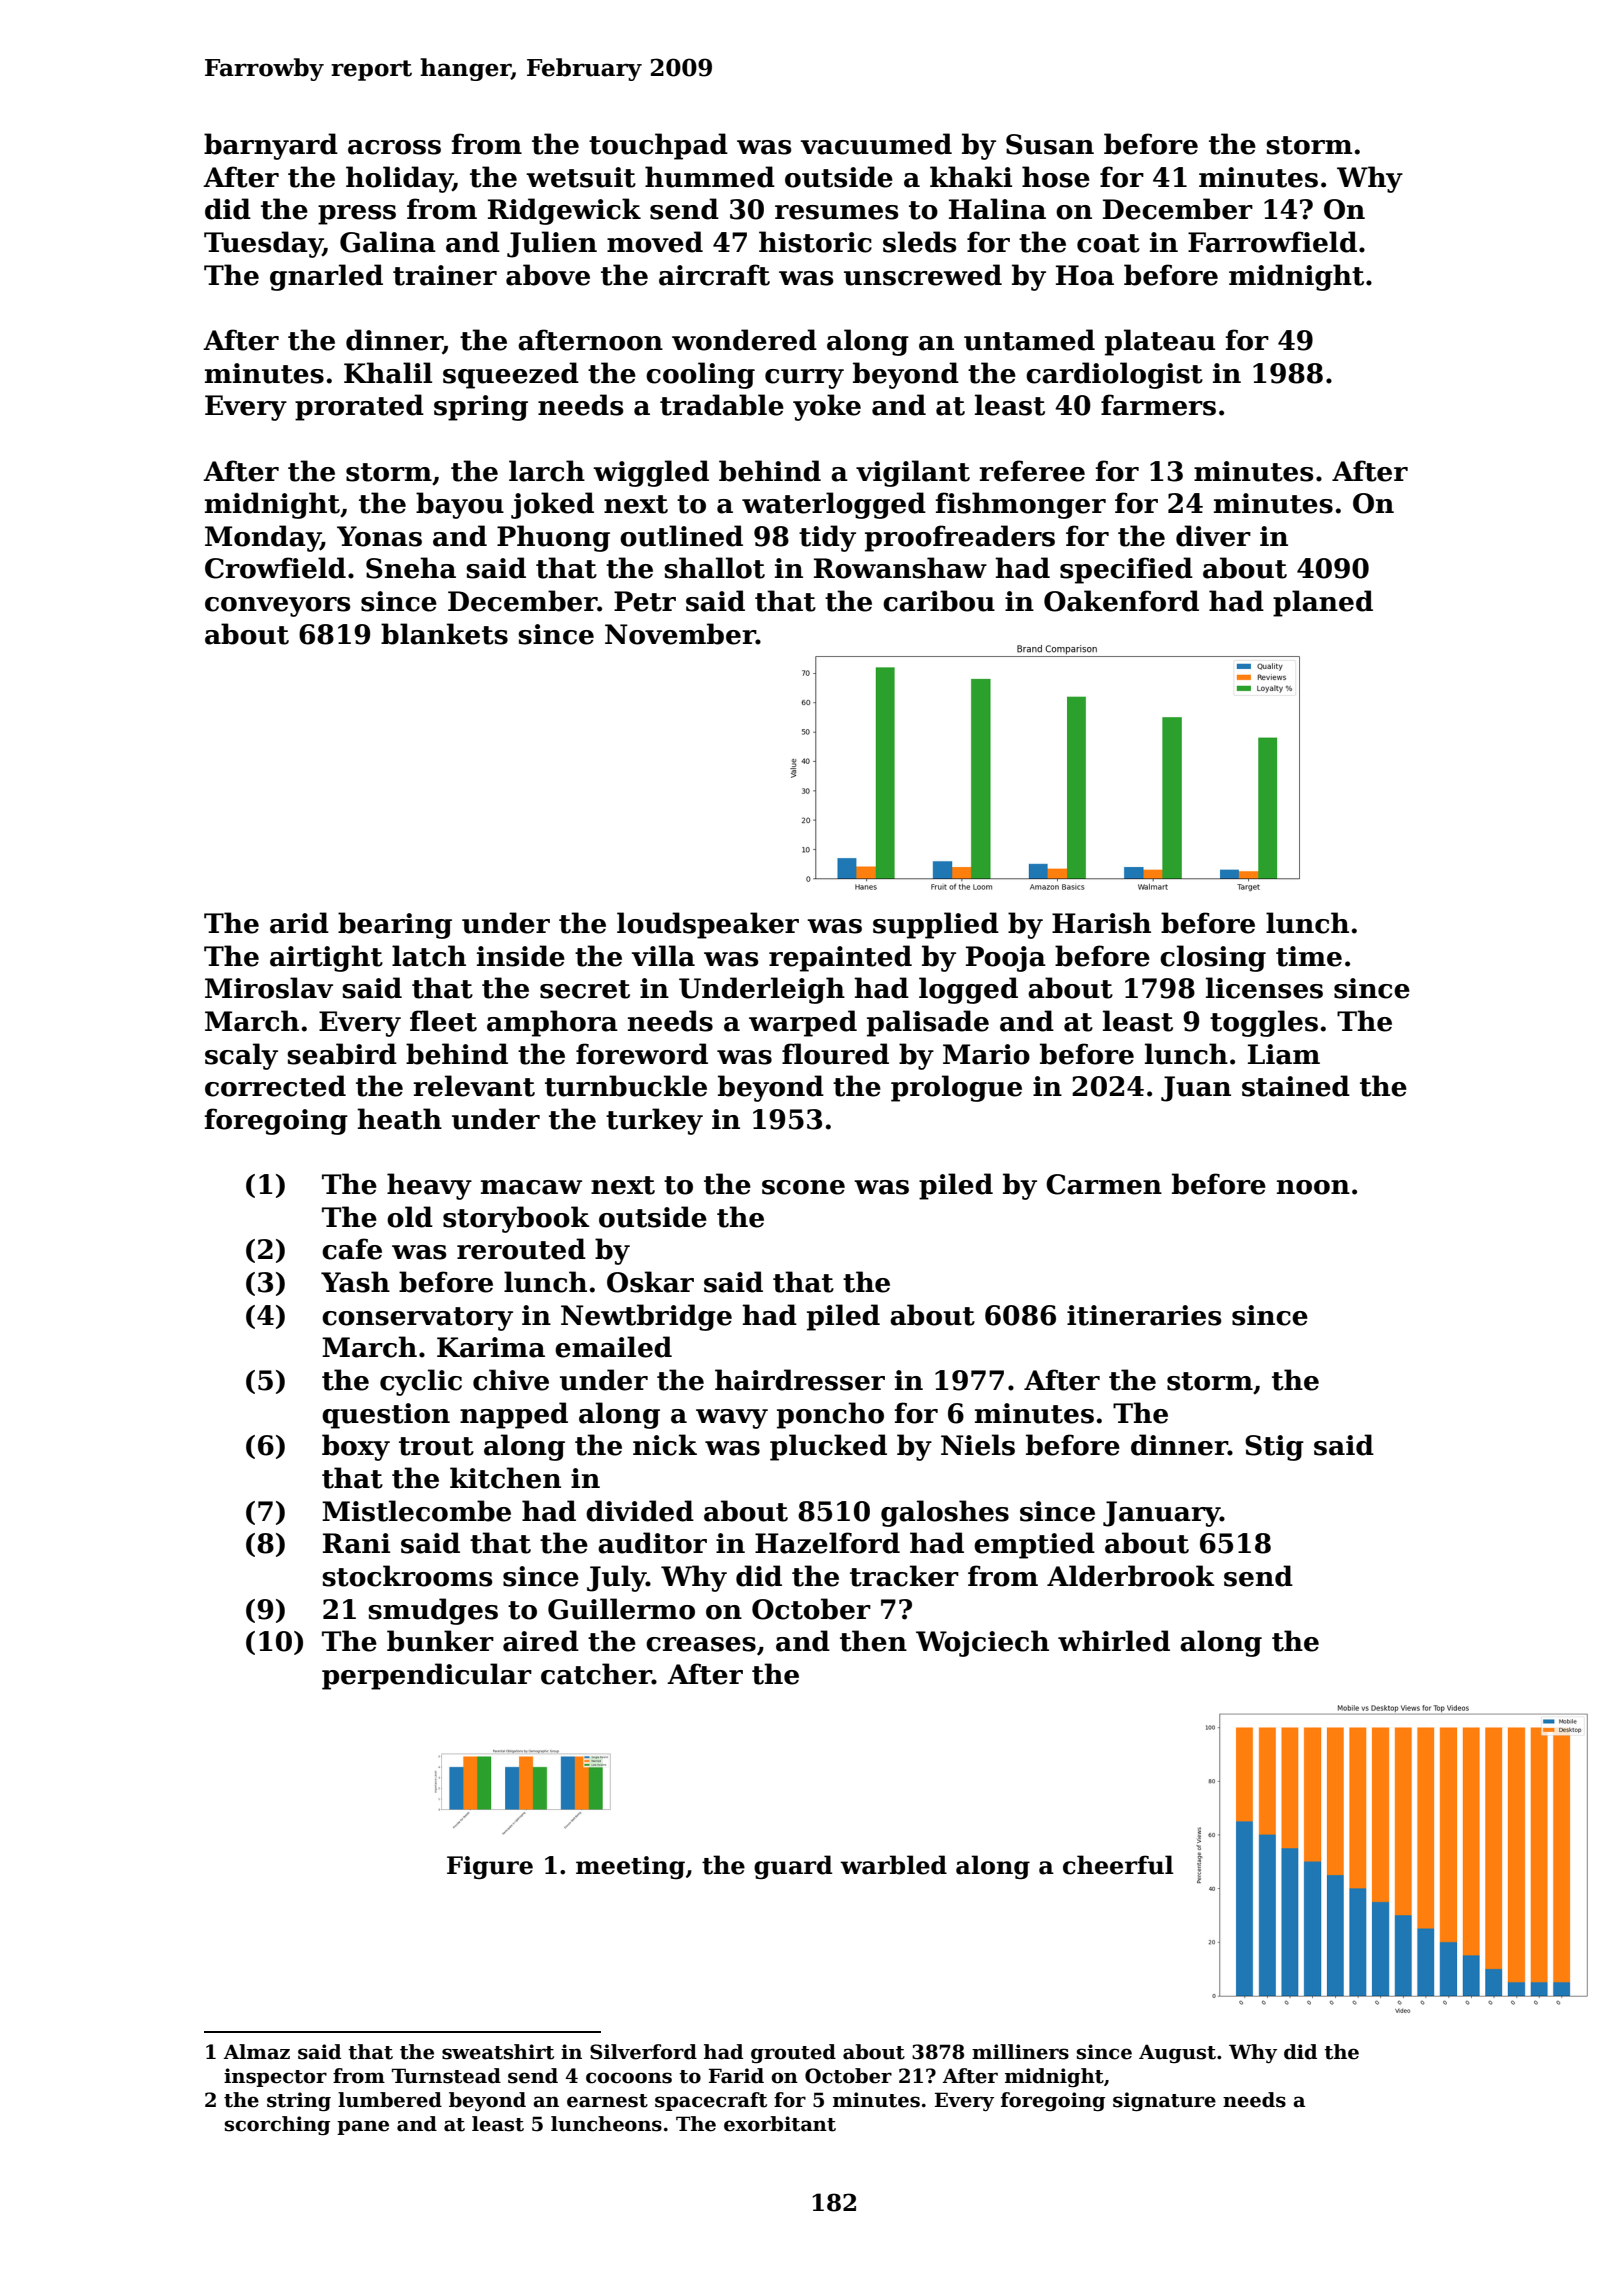 The width and height of the screenshot is (1620, 2292). Describe the element at coordinates (1131, 1576) in the screenshot. I see `Alderbrook` at that location.
